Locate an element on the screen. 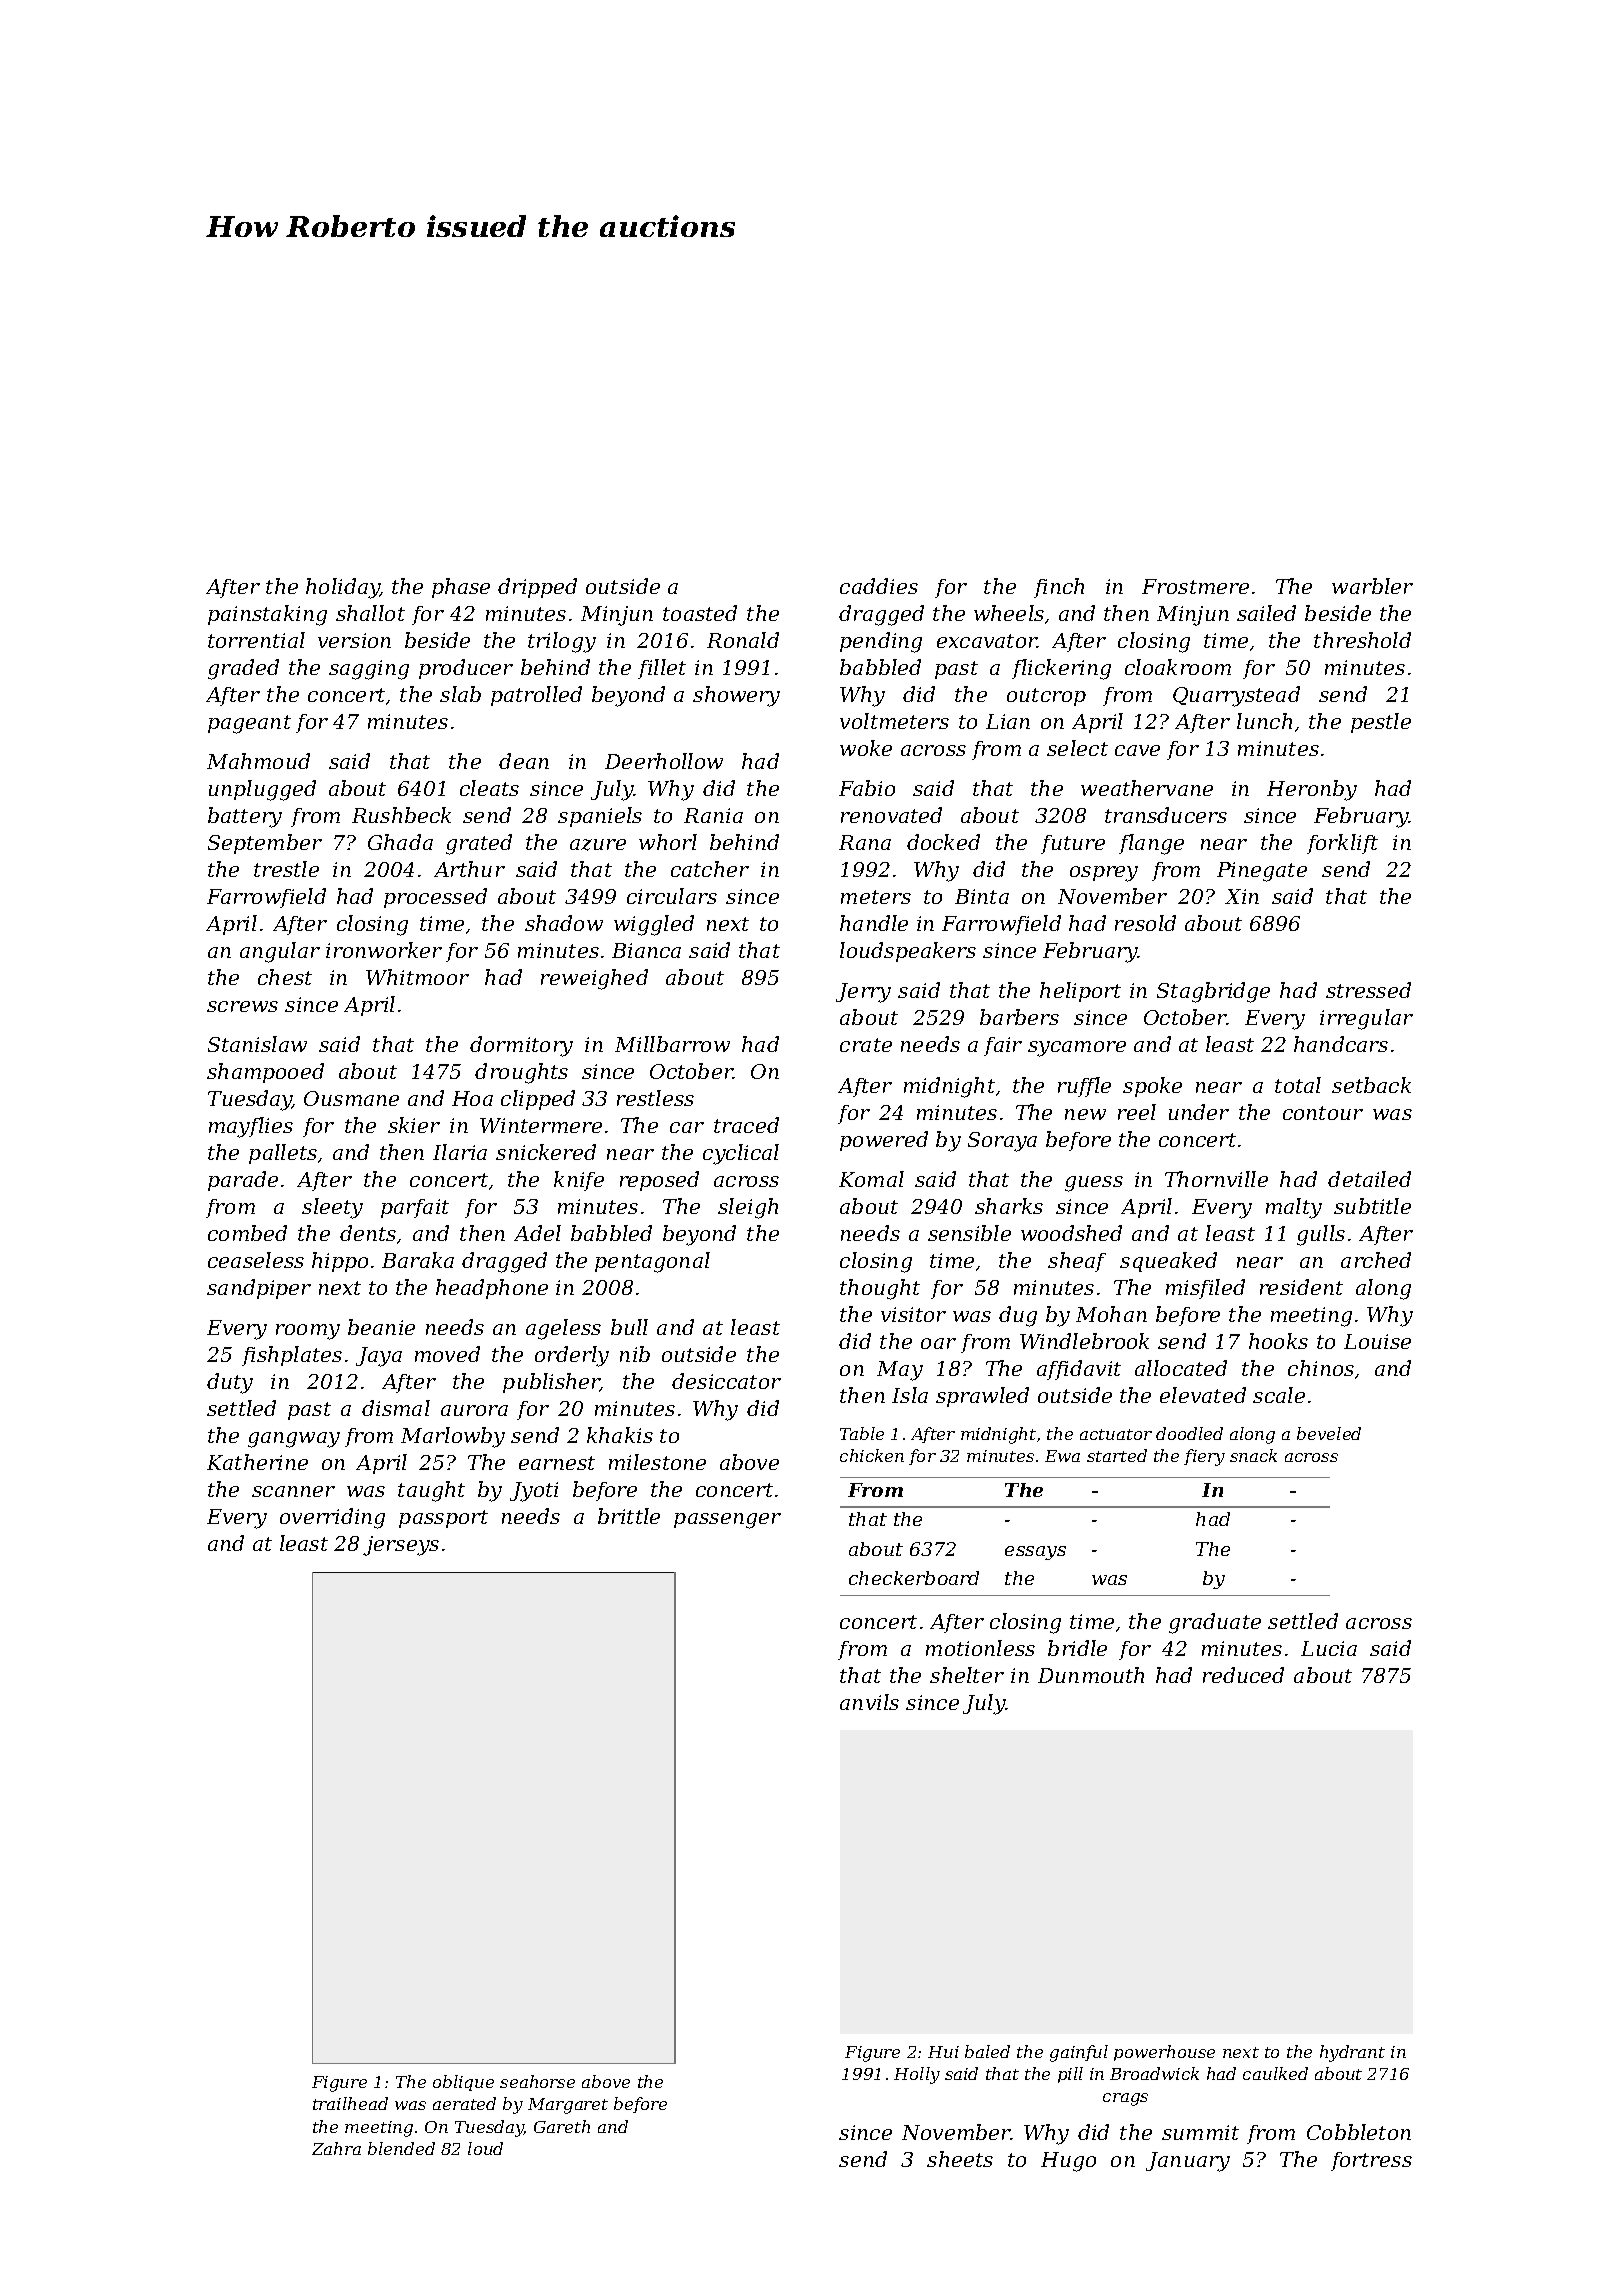  Zahra is located at coordinates (336, 2148).
